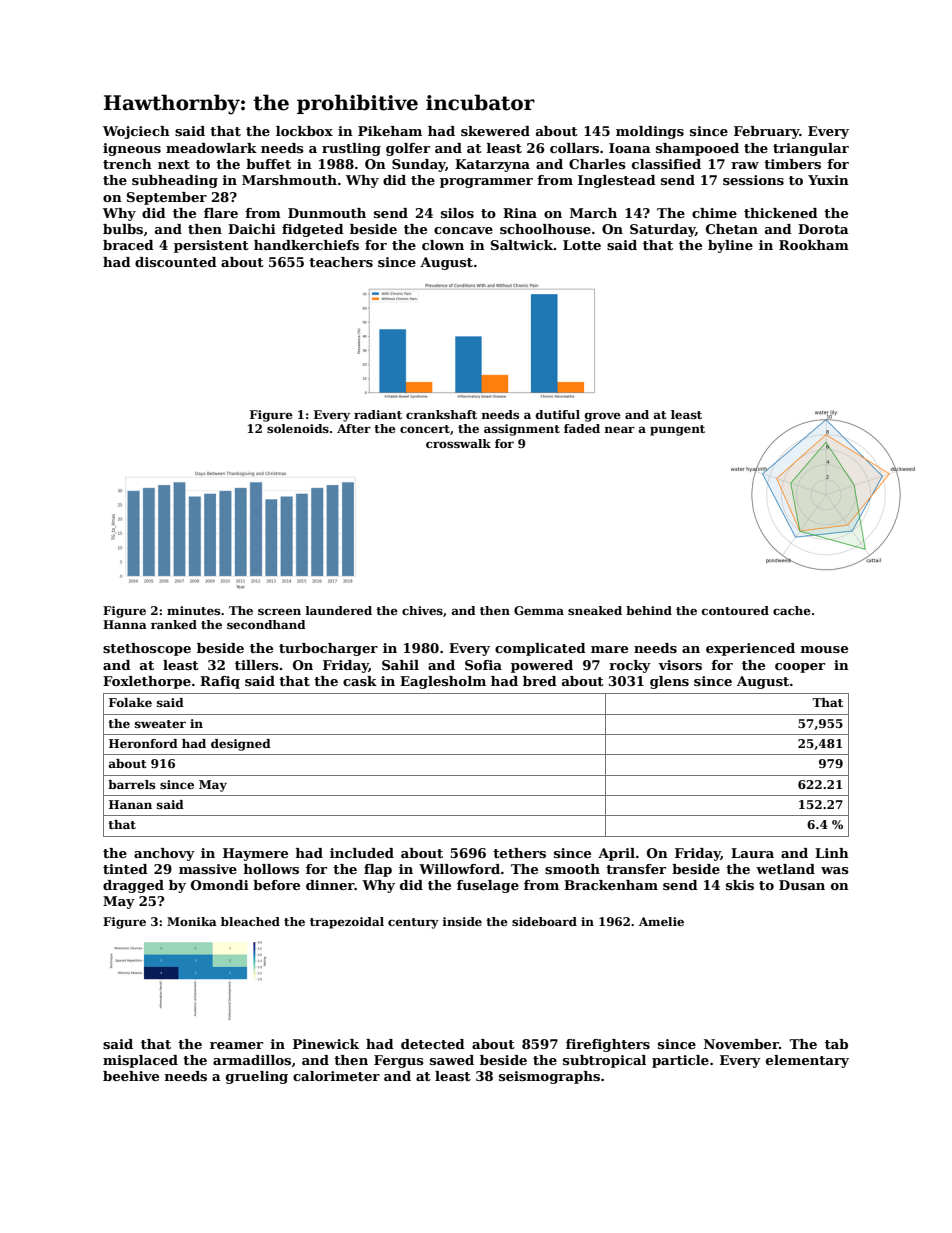  What do you see at coordinates (132, 784) in the screenshot?
I see `barrels` at bounding box center [132, 784].
